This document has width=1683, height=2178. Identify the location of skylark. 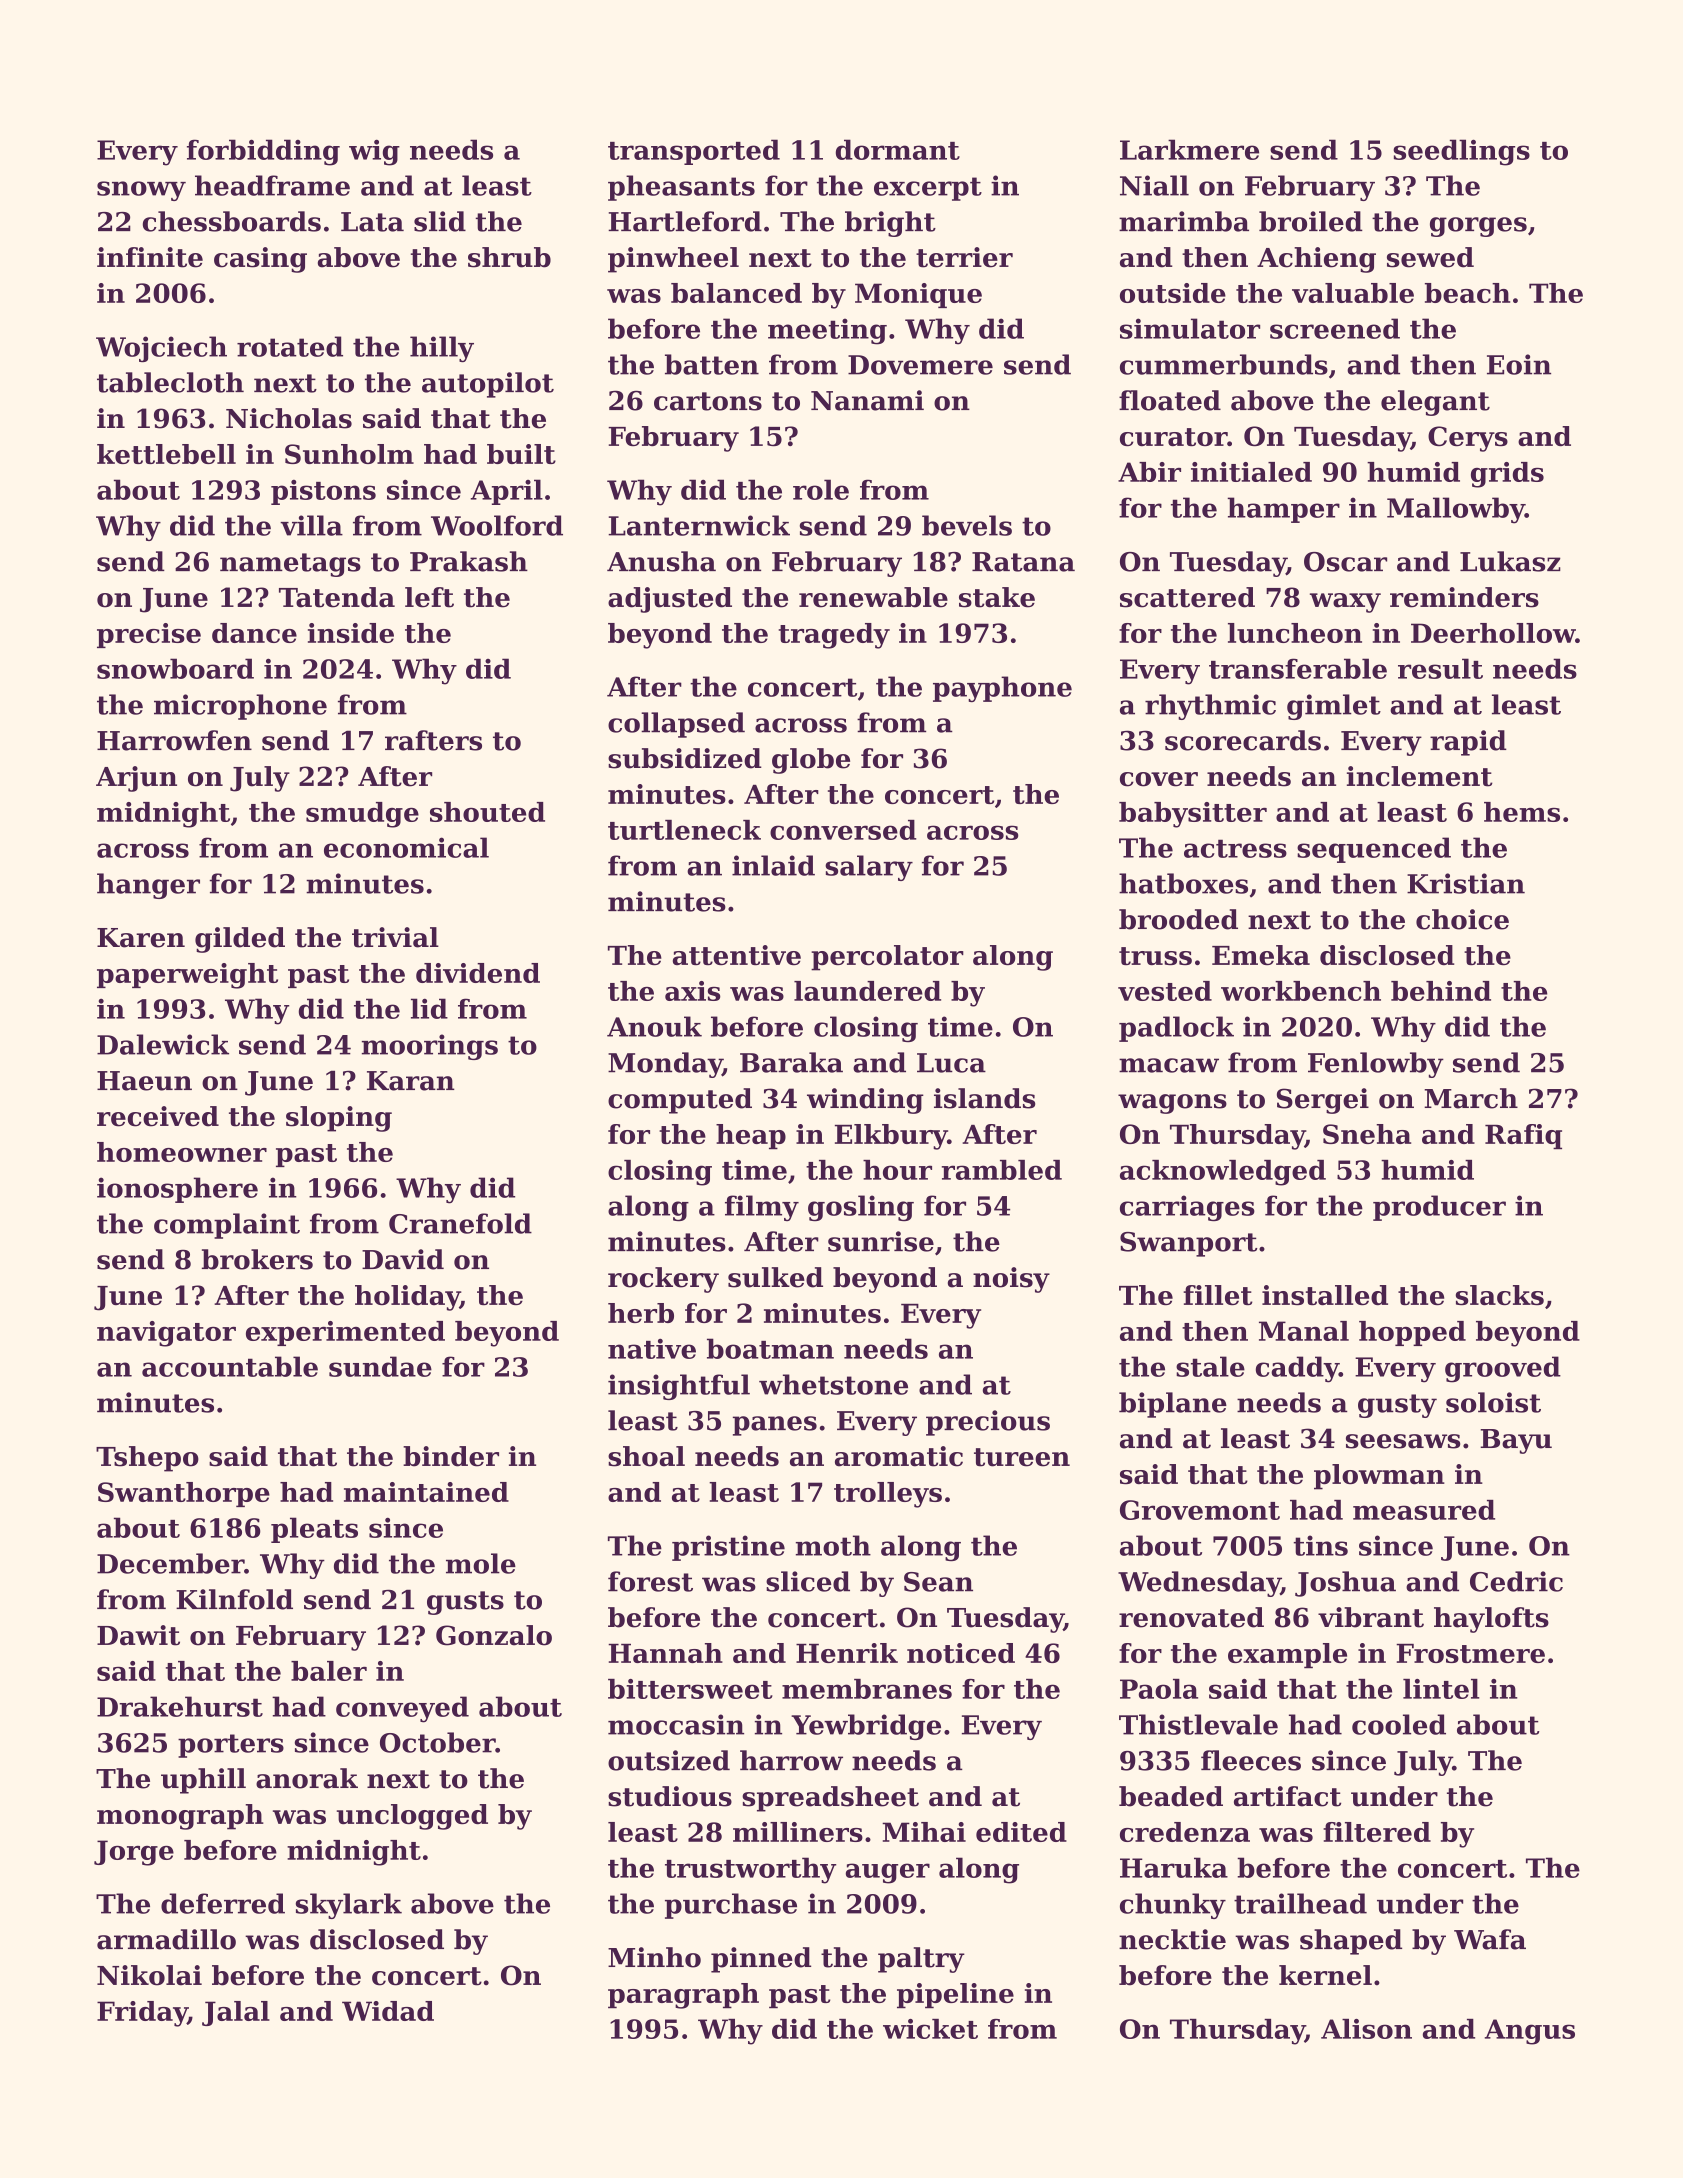
(349, 1906).
